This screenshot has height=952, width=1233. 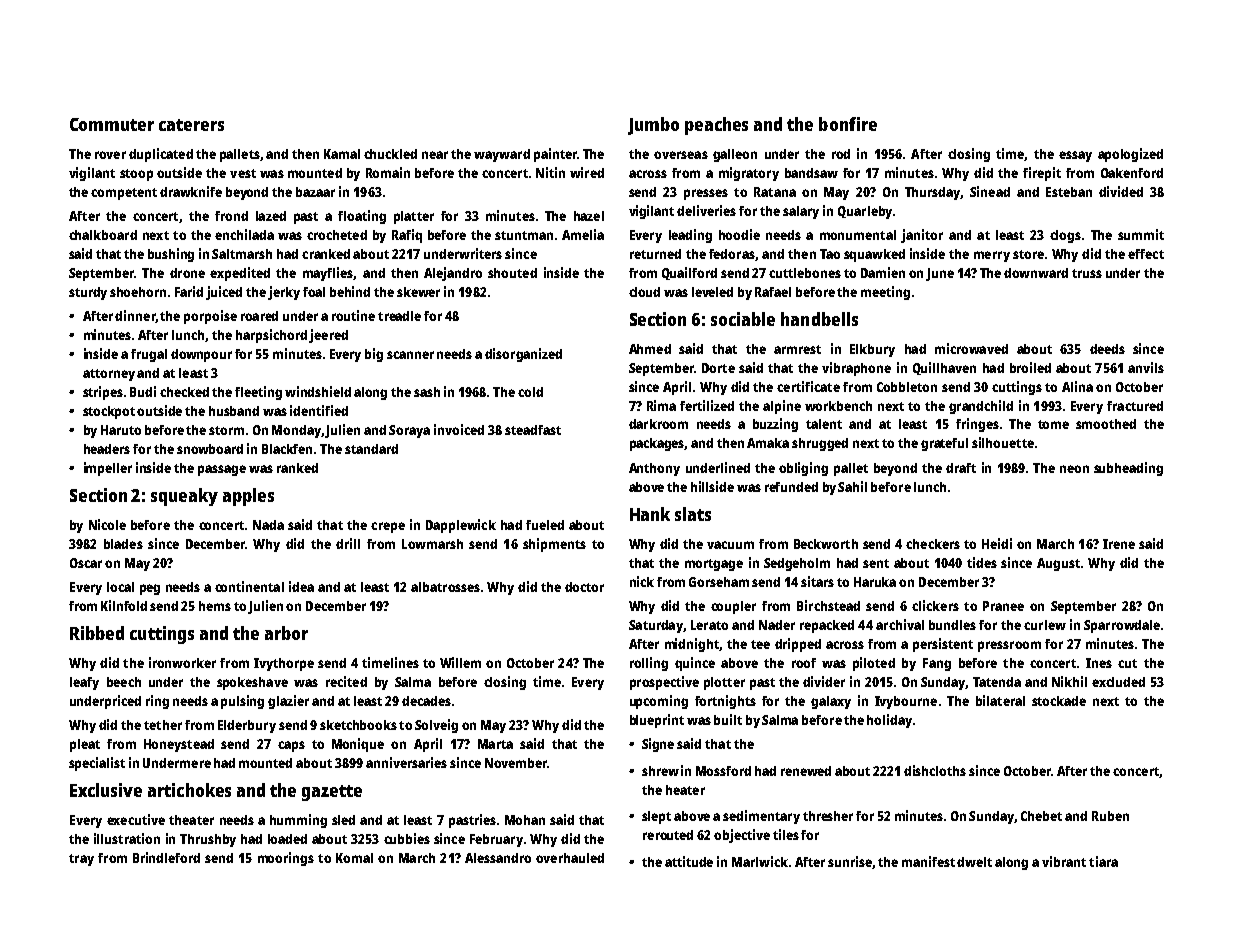 What do you see at coordinates (231, 216) in the screenshot?
I see `frond` at bounding box center [231, 216].
